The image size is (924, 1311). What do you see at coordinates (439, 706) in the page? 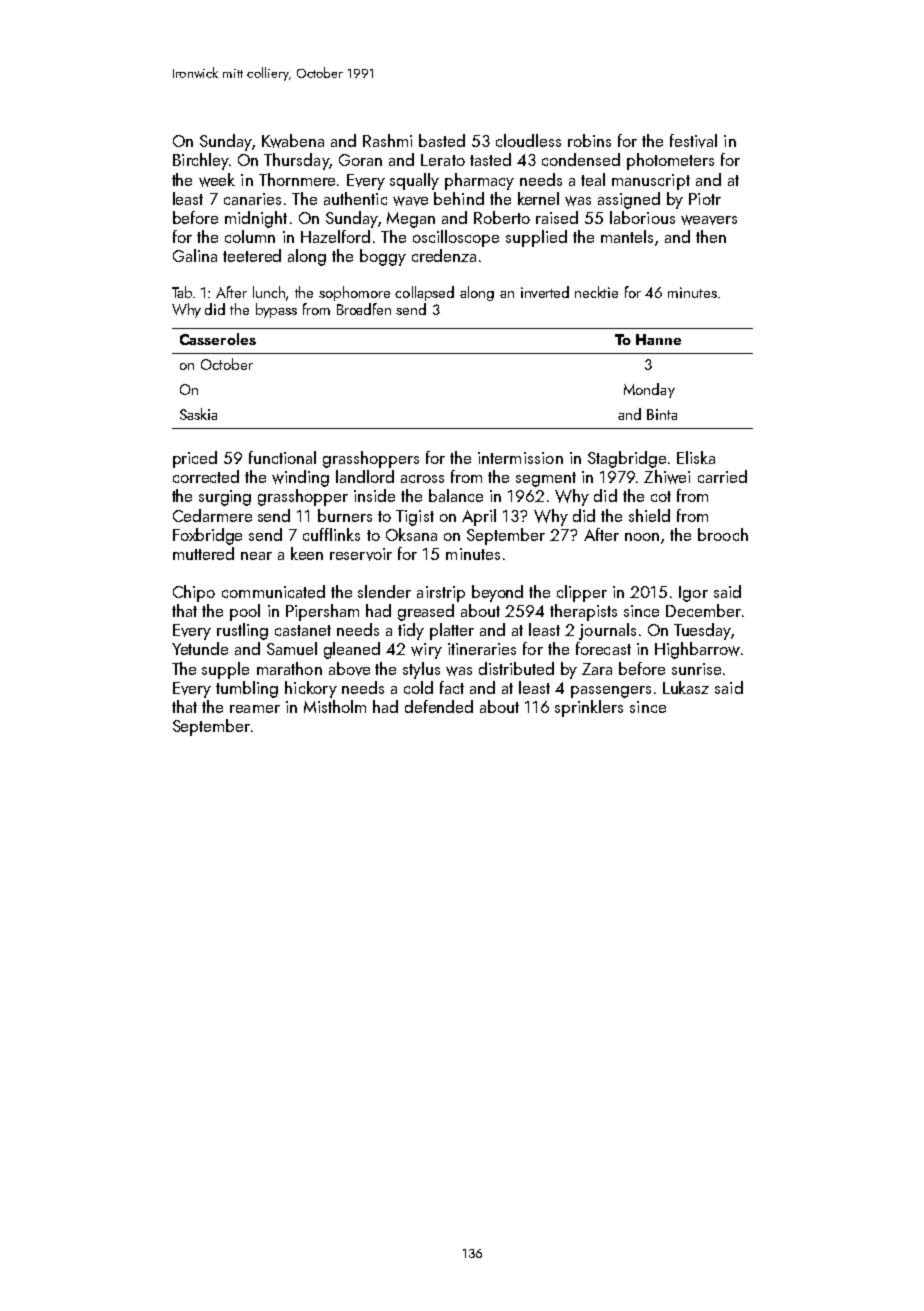
I see `defended` at bounding box center [439, 706].
